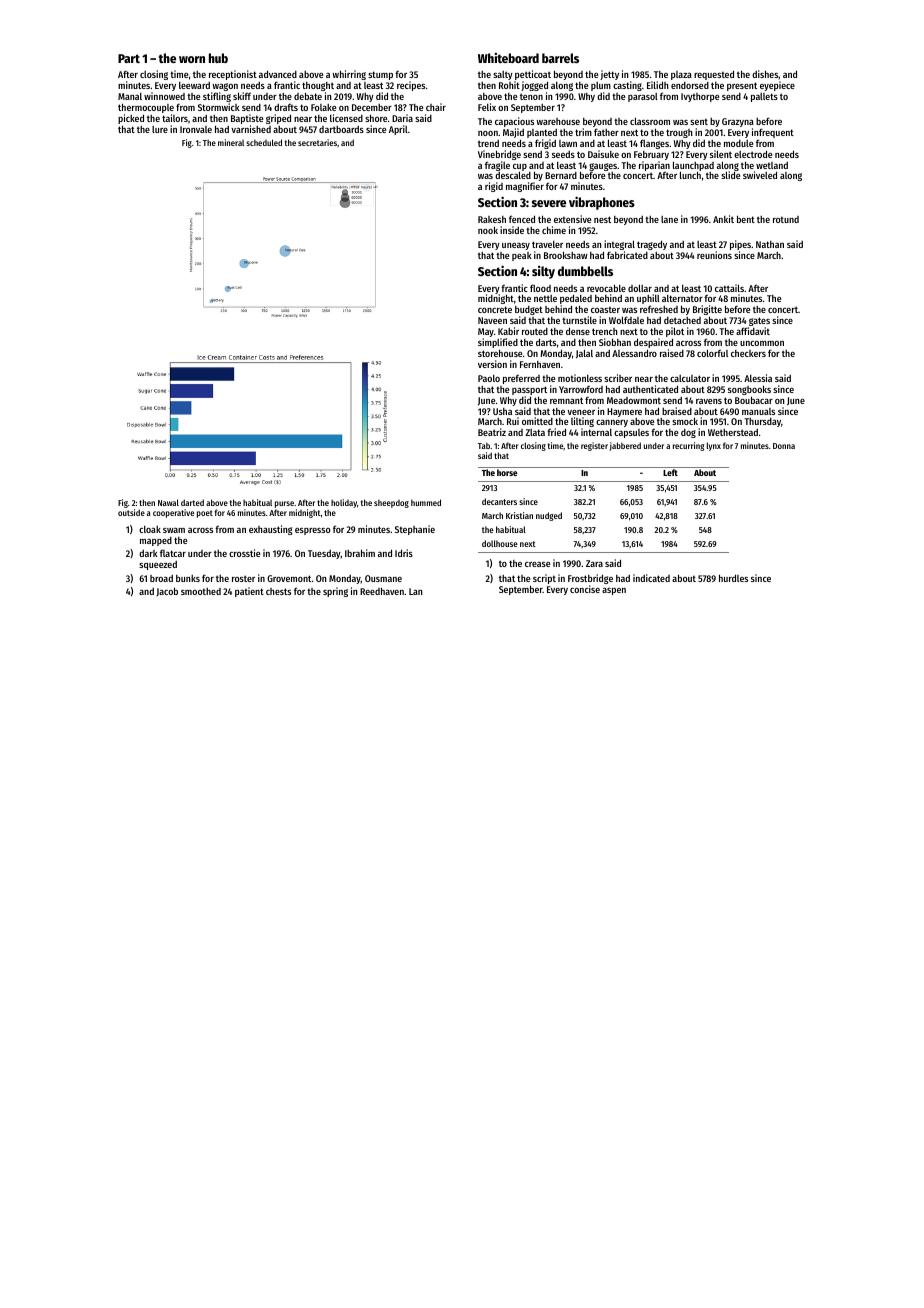  I want to click on picked, so click(131, 119).
